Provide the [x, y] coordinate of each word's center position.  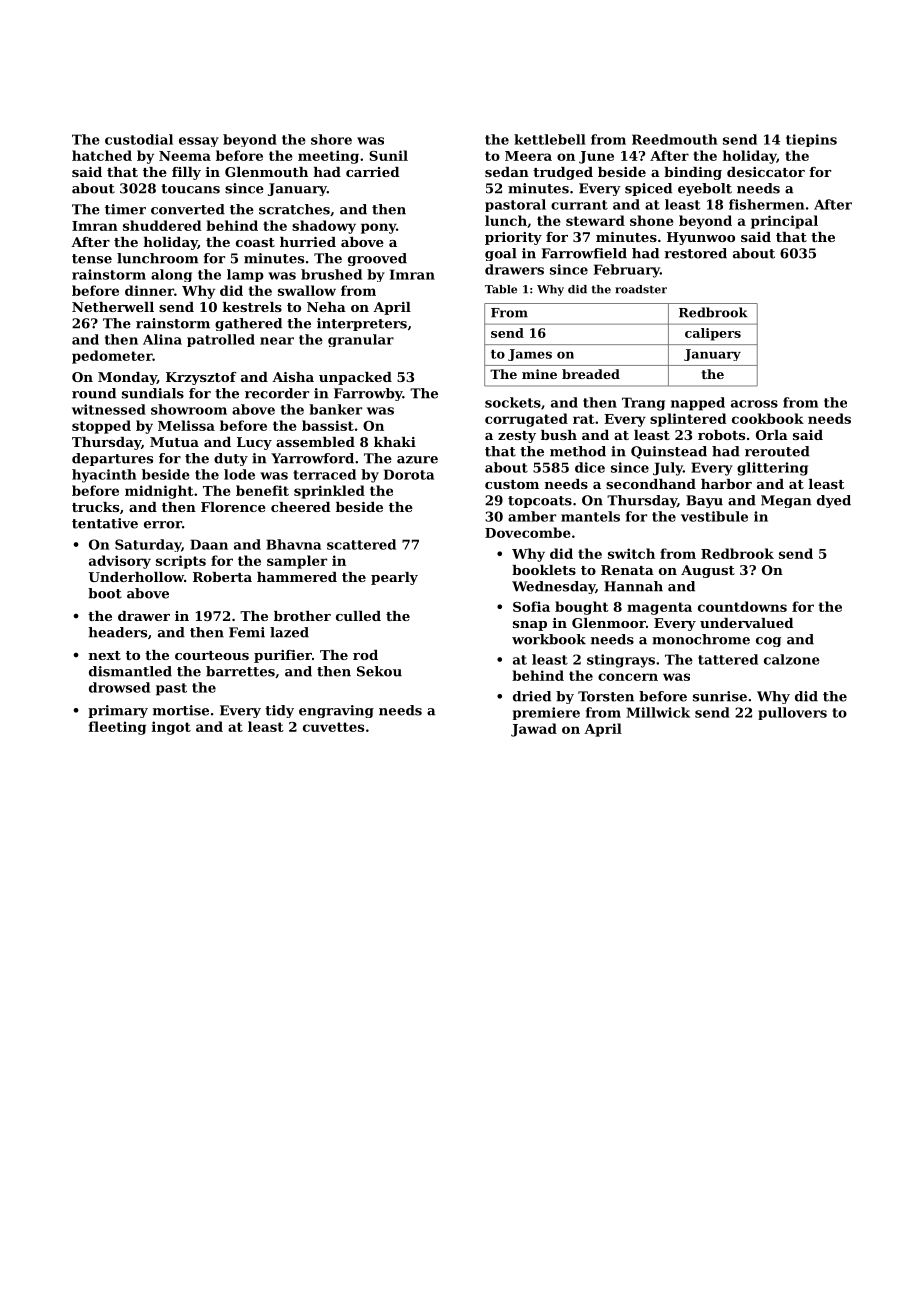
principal [784, 222]
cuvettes [333, 727]
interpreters [362, 324]
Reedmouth [674, 139]
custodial [139, 139]
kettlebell [550, 139]
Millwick [658, 712]
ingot [171, 728]
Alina [162, 339]
